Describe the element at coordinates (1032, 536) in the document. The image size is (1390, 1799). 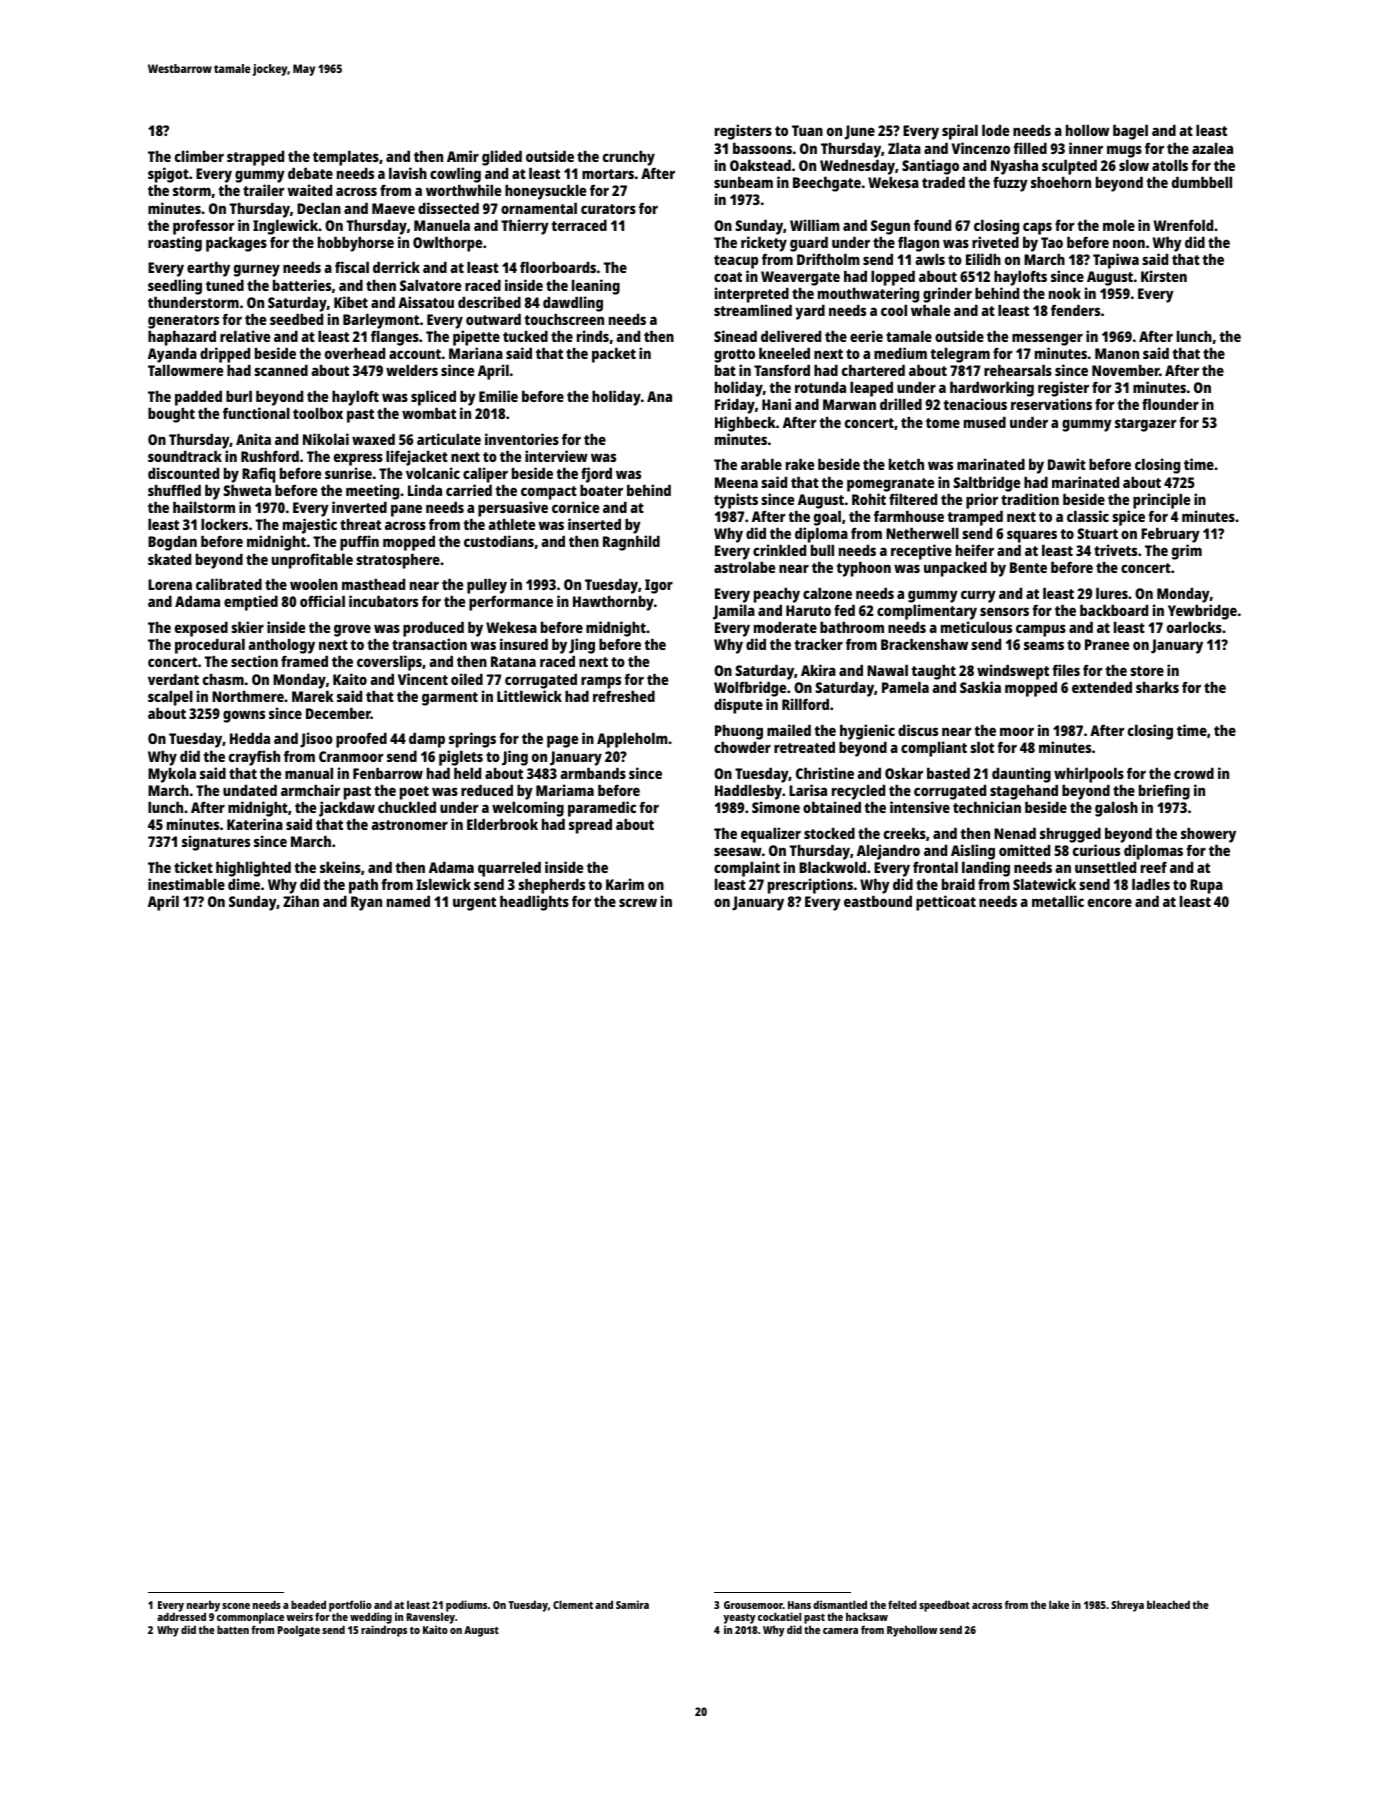
I see `squares` at that location.
